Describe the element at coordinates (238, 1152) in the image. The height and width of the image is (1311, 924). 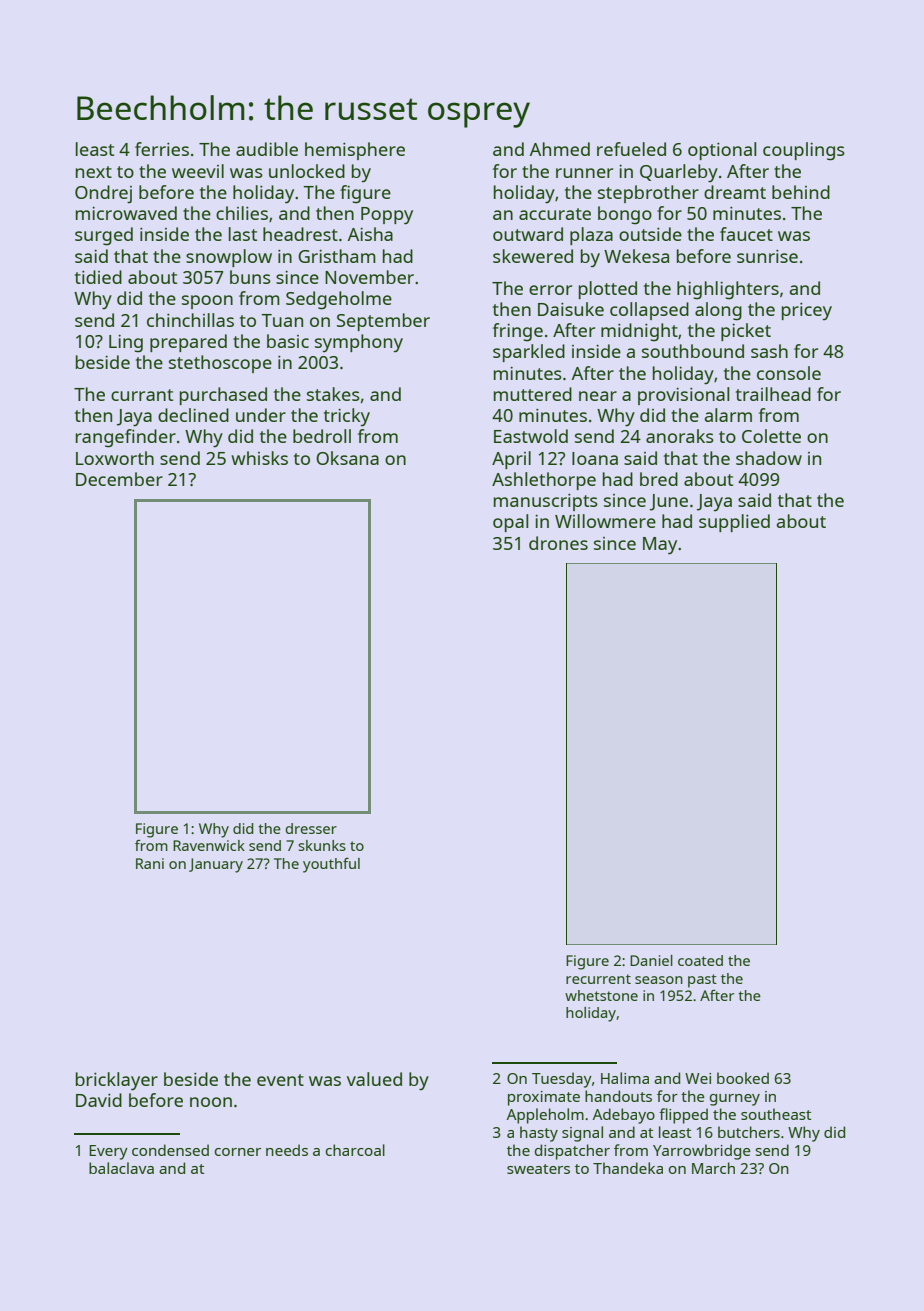
I see `corner` at that location.
